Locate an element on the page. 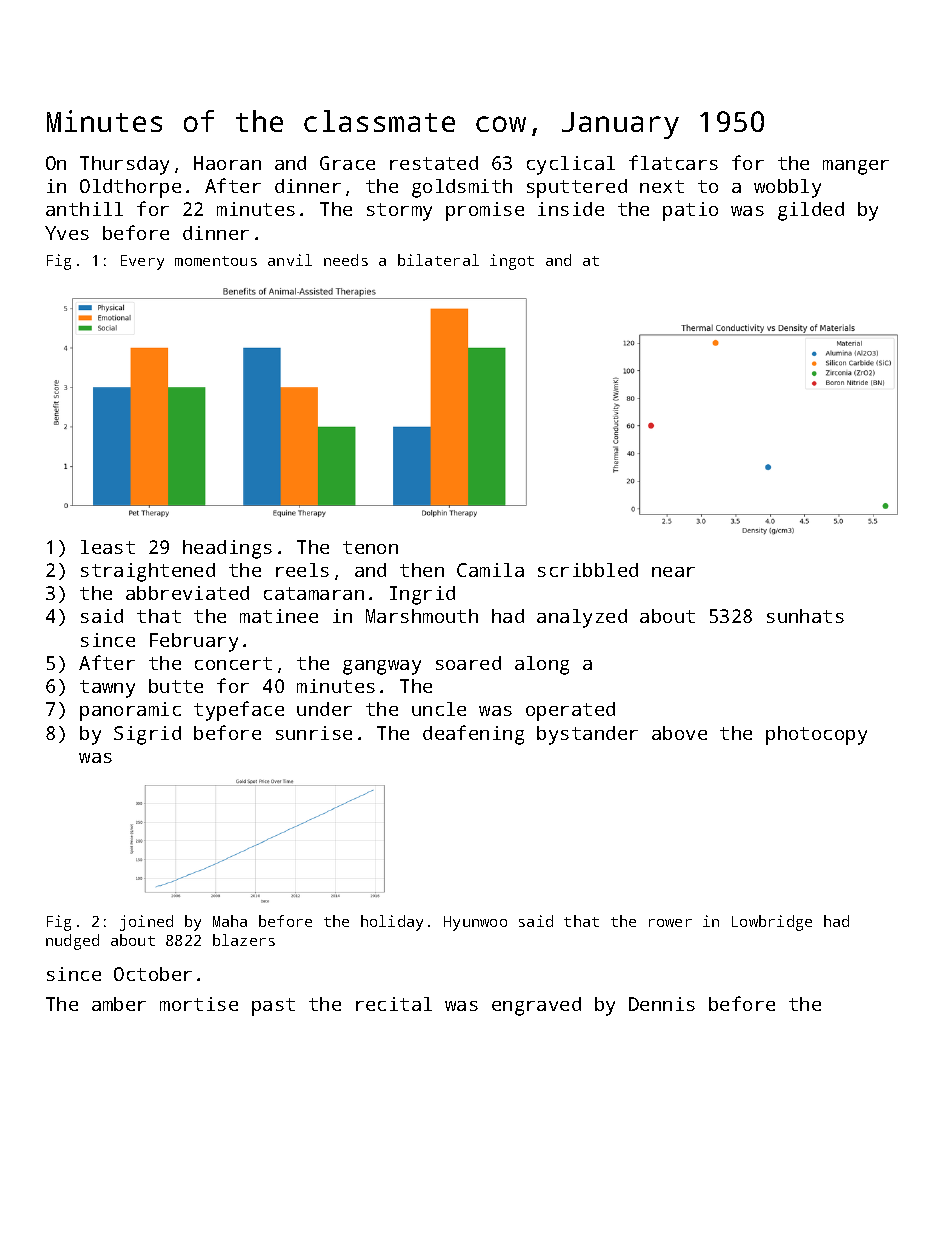  least is located at coordinates (108, 547).
